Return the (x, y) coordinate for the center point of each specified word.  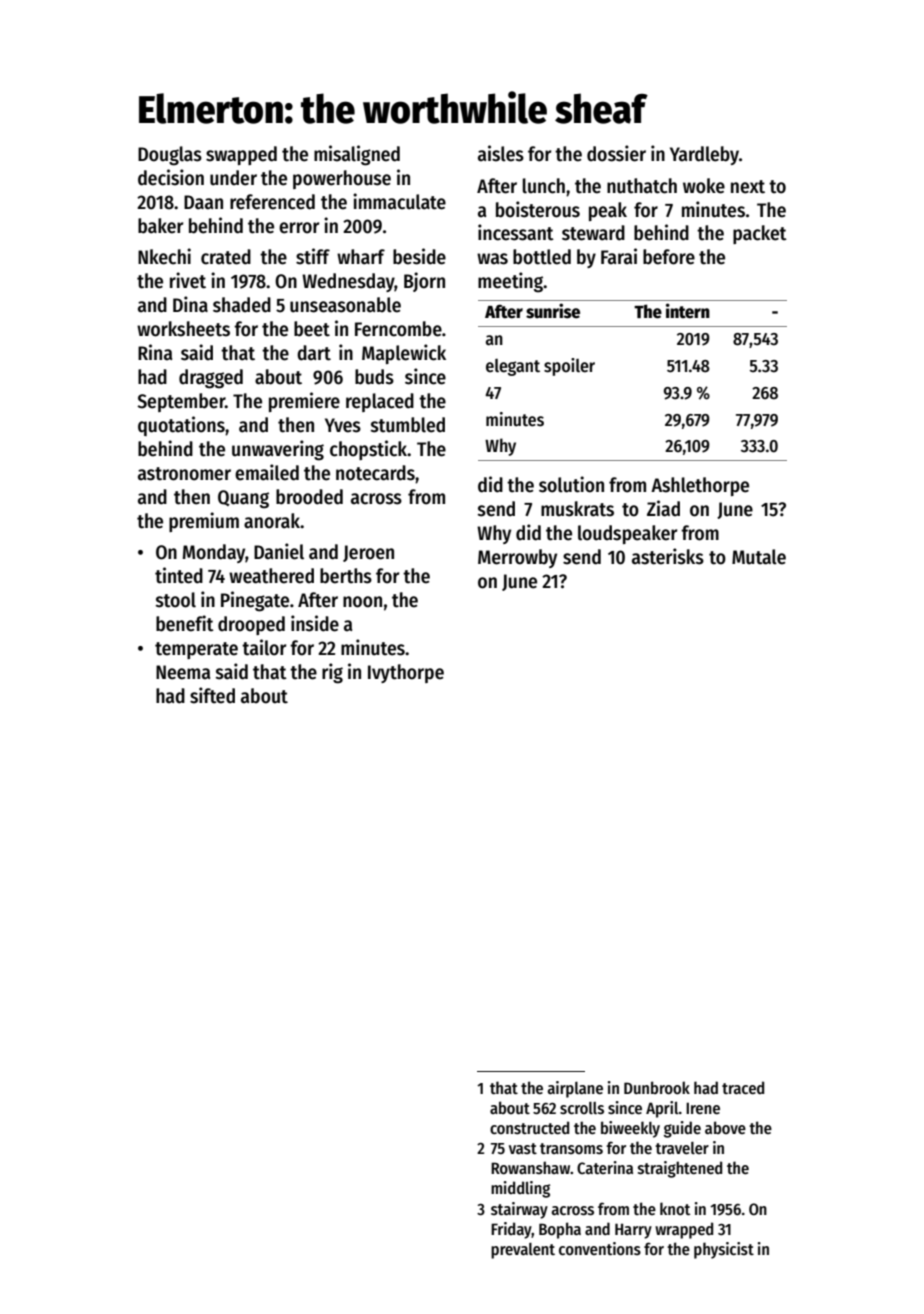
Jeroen (368, 553)
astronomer (184, 474)
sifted (212, 695)
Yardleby (704, 155)
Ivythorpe (406, 673)
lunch (544, 186)
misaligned (357, 155)
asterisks (668, 556)
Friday (511, 1230)
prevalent (523, 1251)
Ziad (663, 508)
